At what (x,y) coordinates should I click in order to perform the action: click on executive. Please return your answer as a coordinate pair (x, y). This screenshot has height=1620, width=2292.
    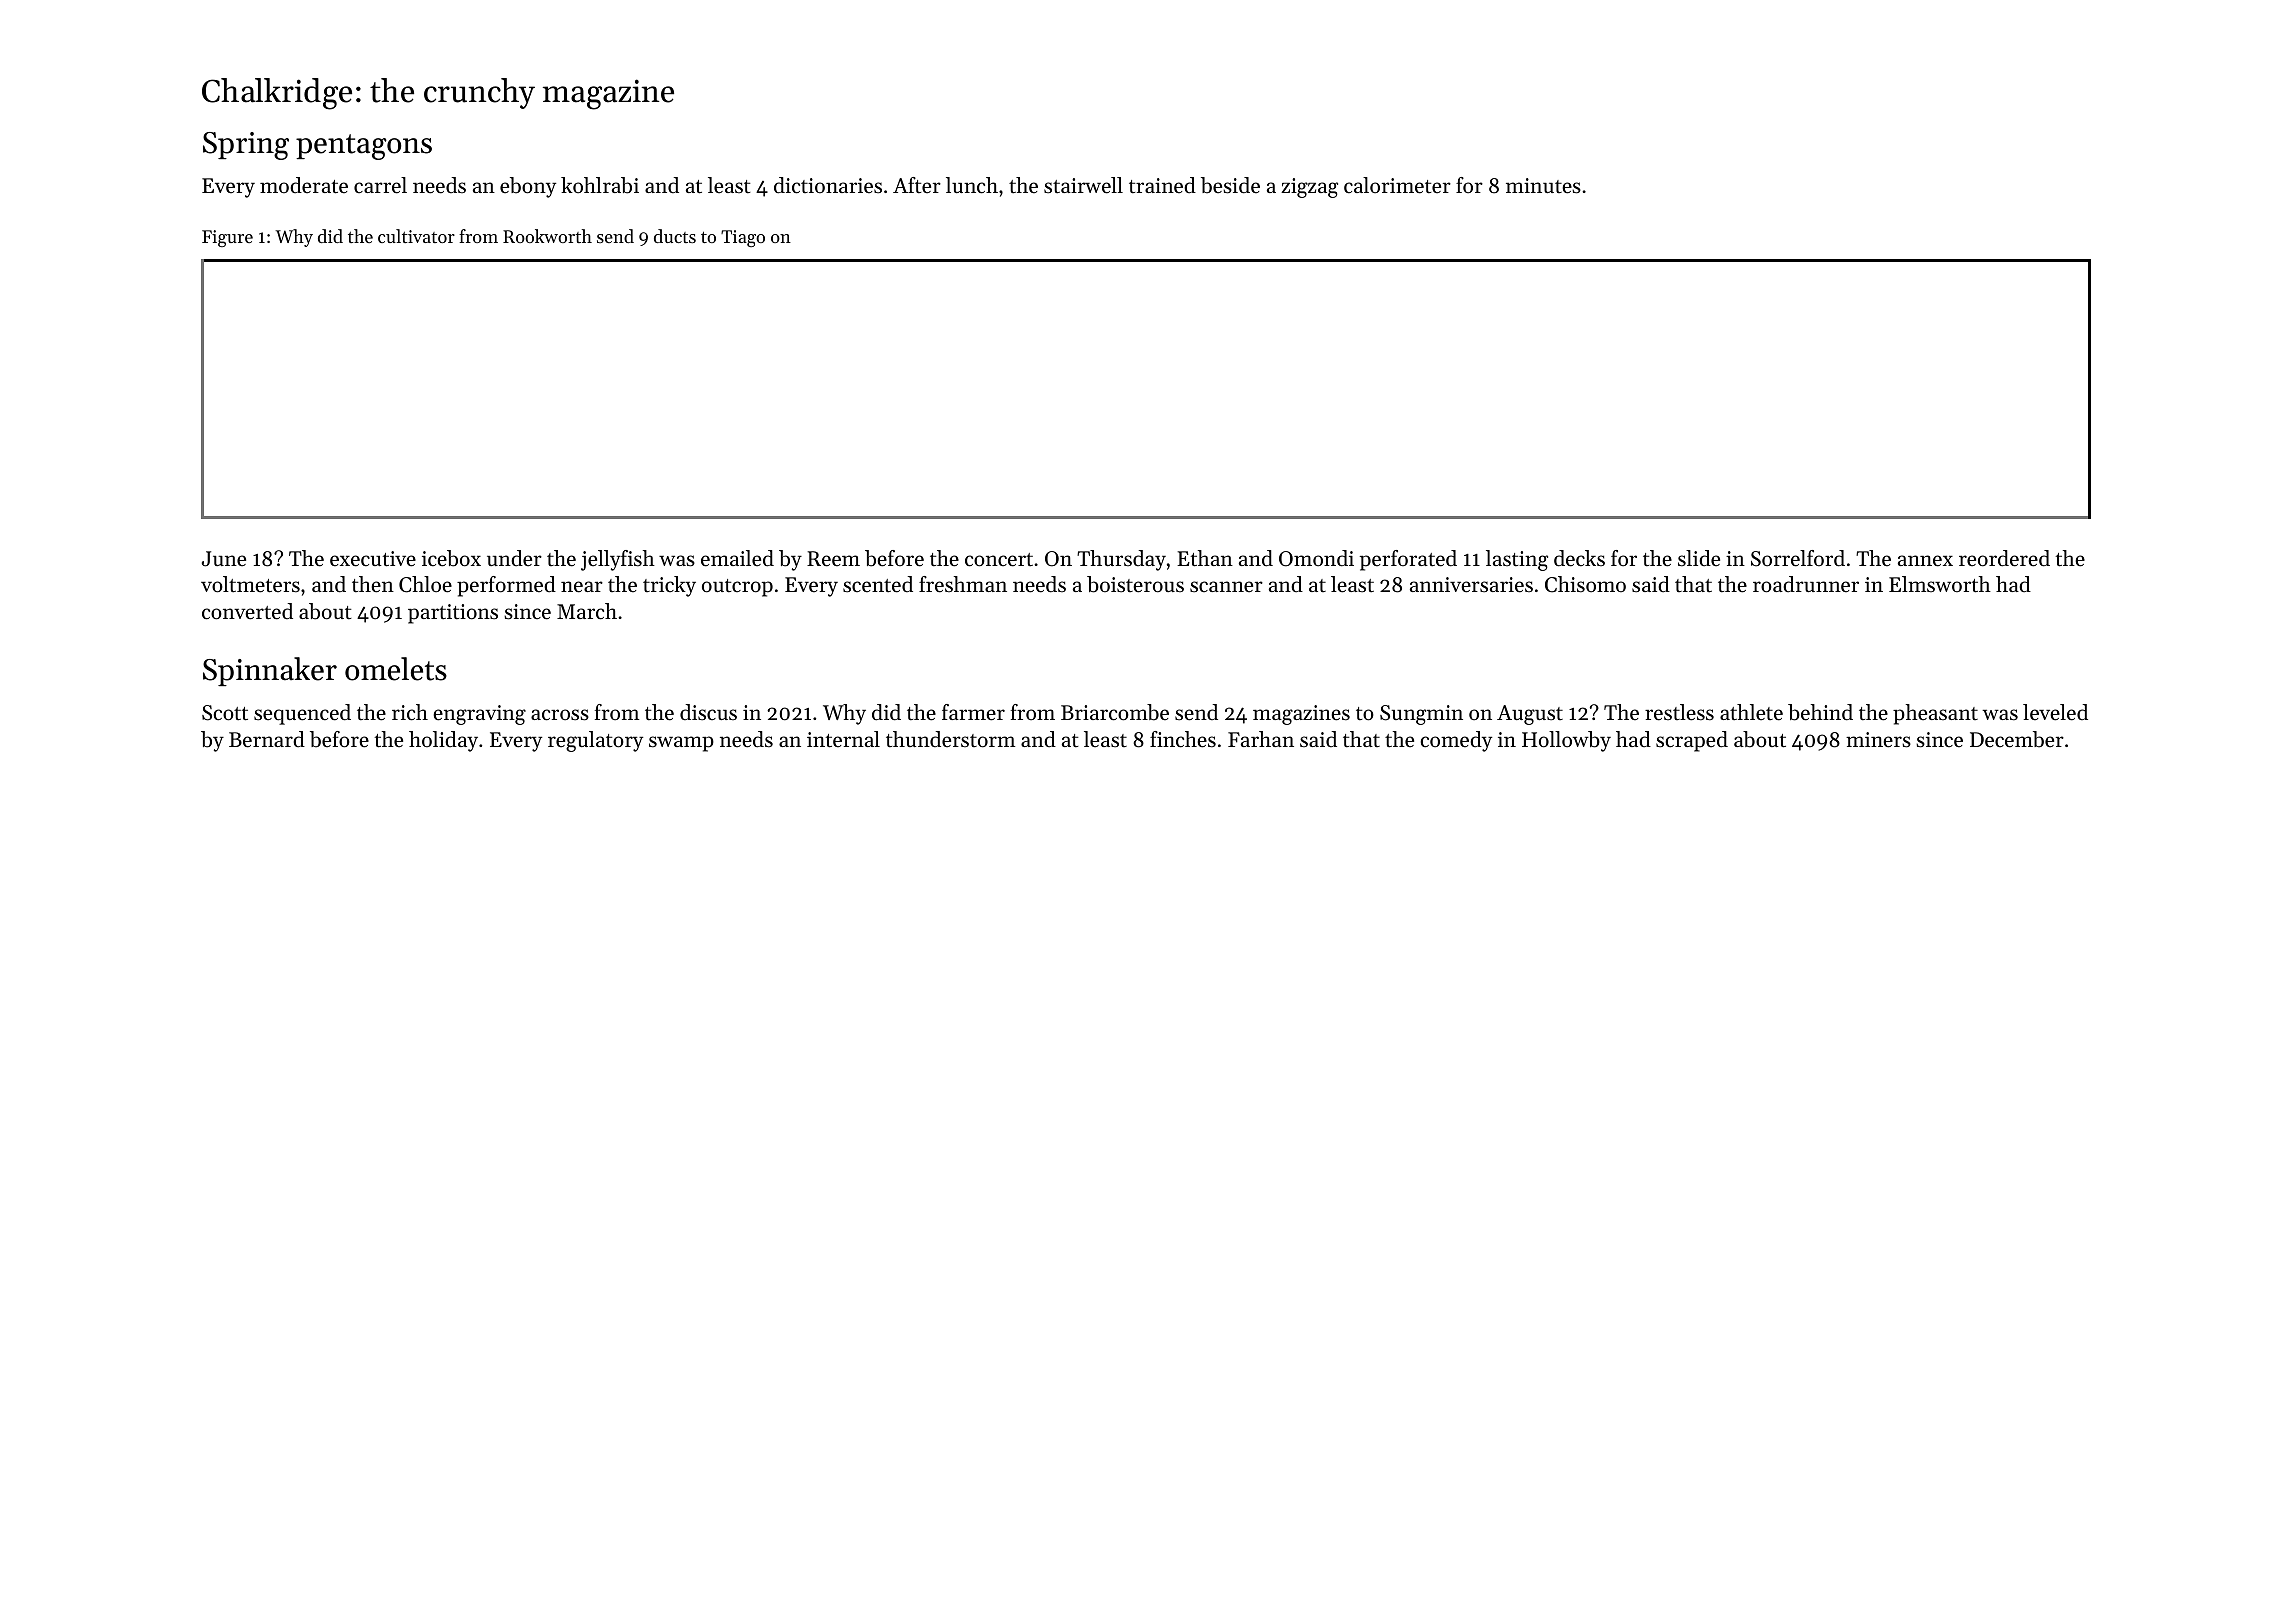
    Looking at the image, I should click on (373, 559).
